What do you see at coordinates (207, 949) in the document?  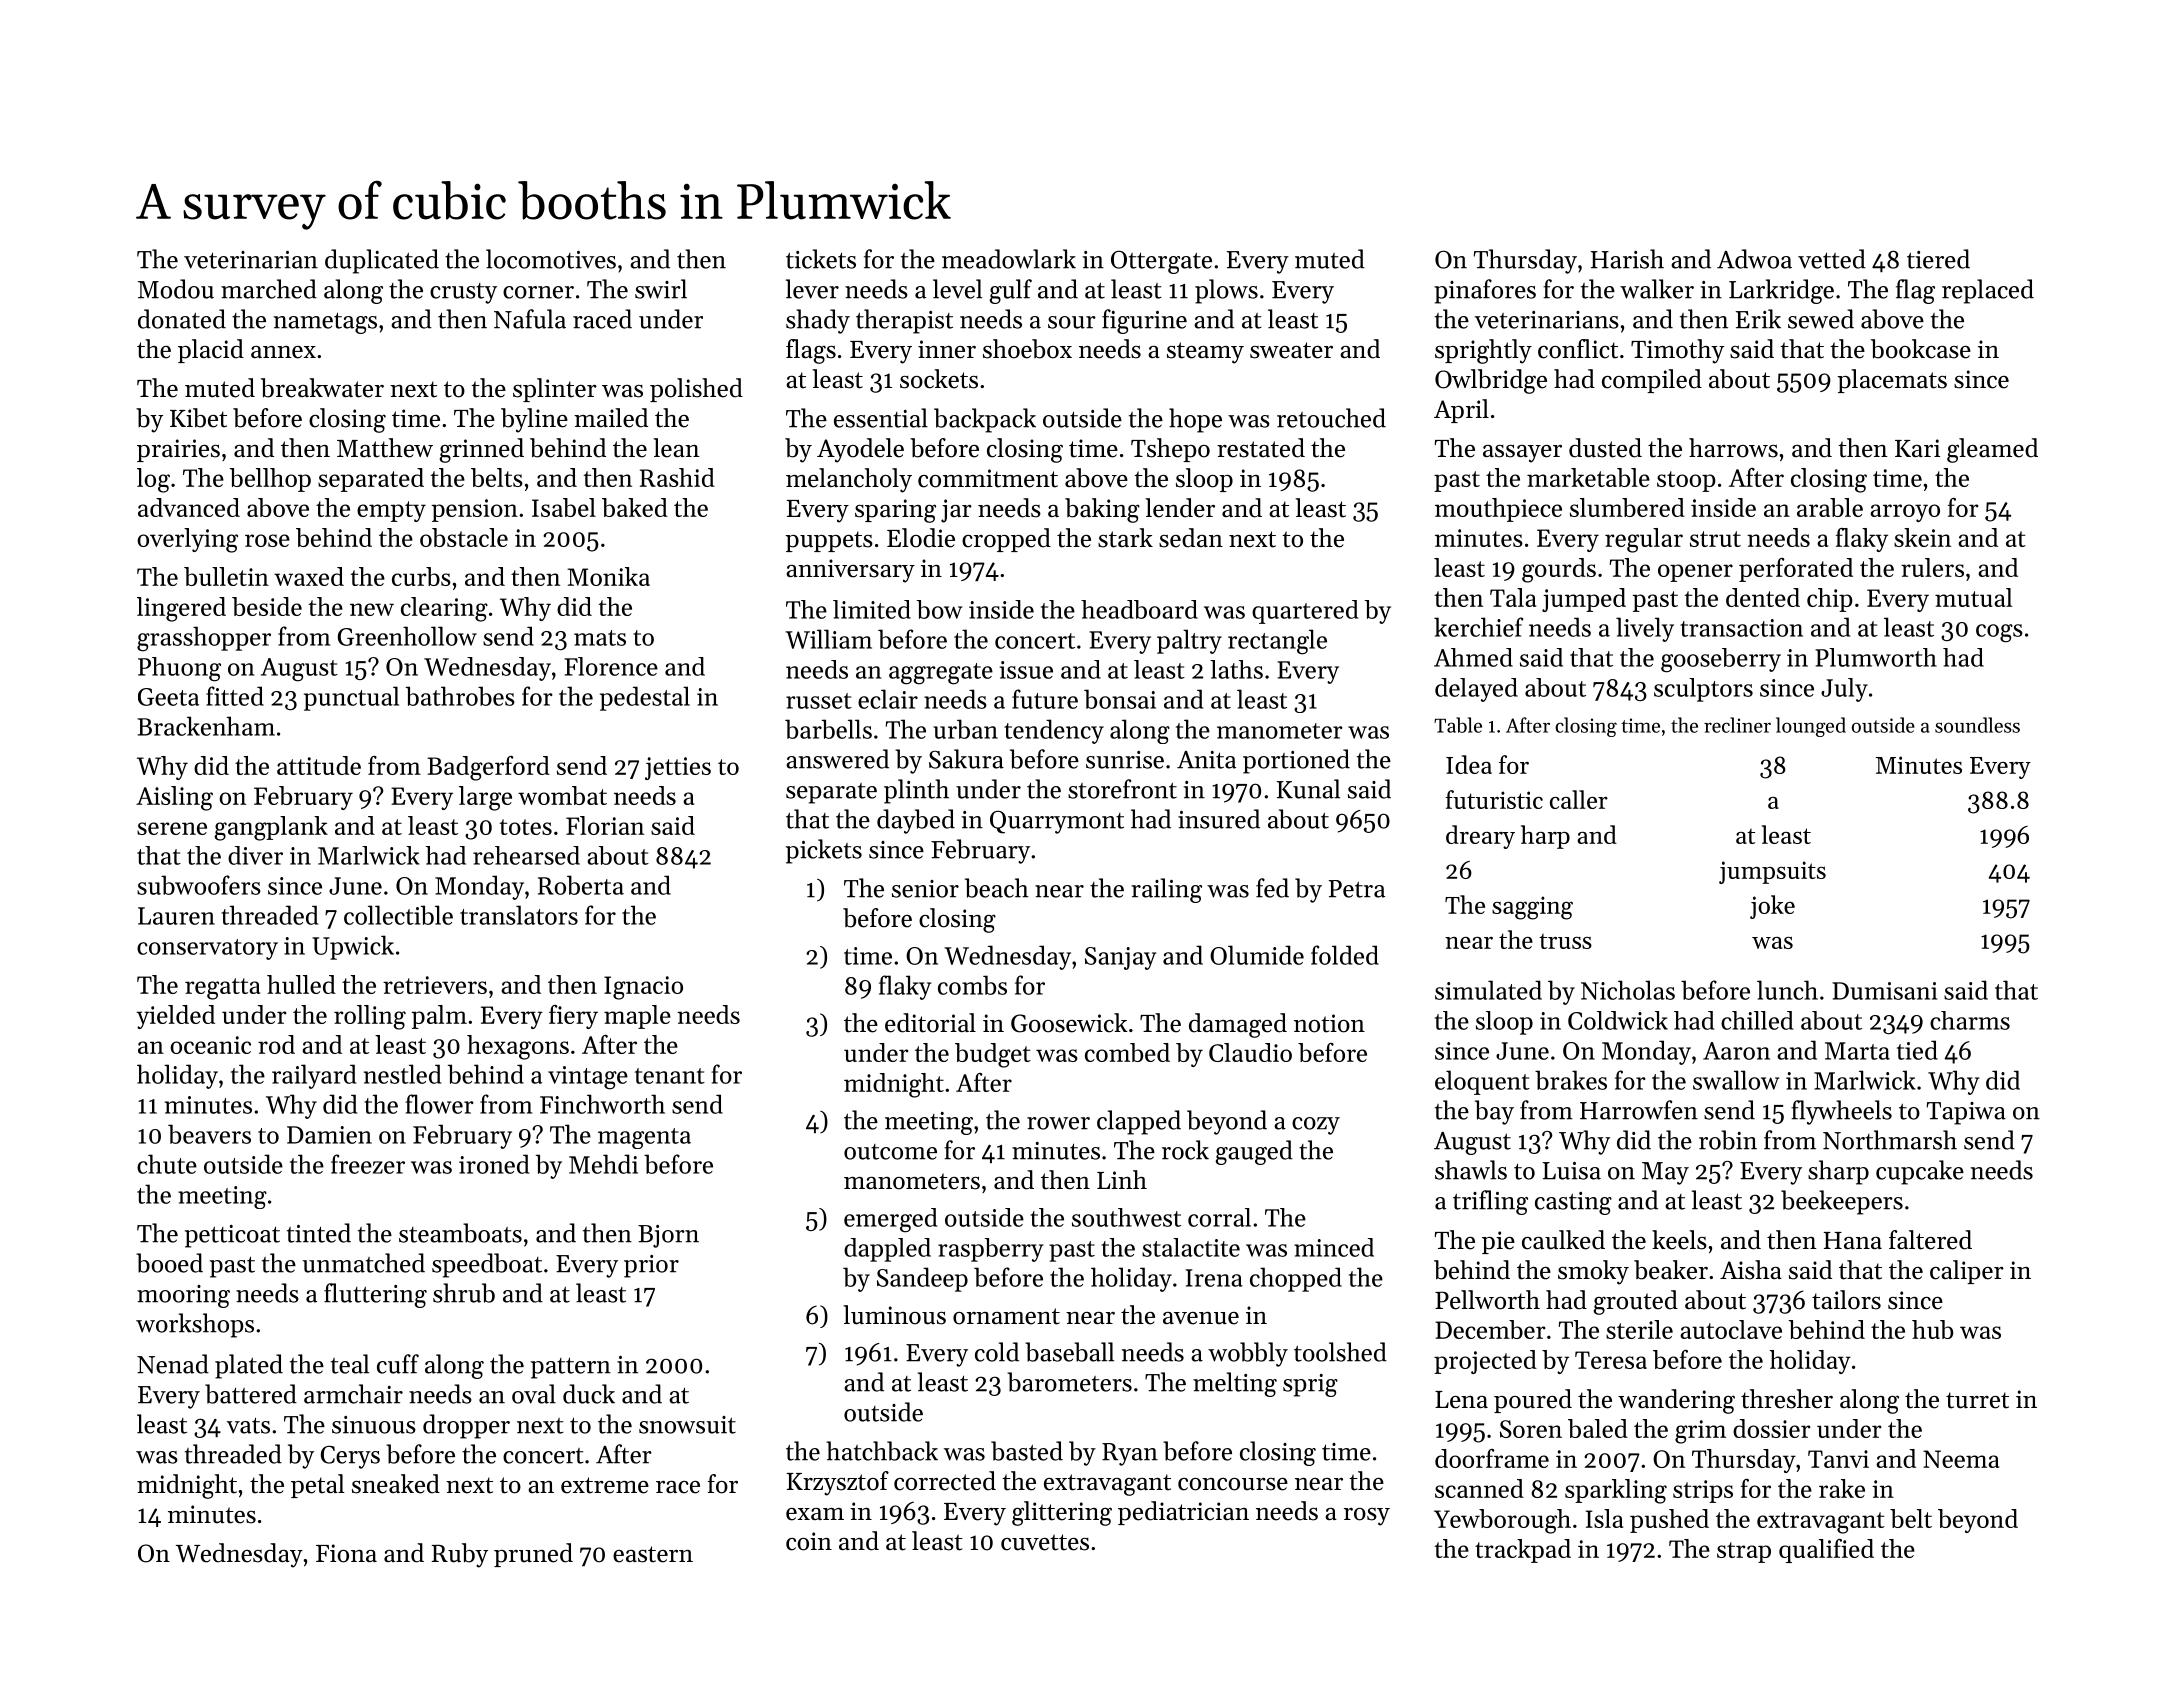 I see `conservatory` at bounding box center [207, 949].
